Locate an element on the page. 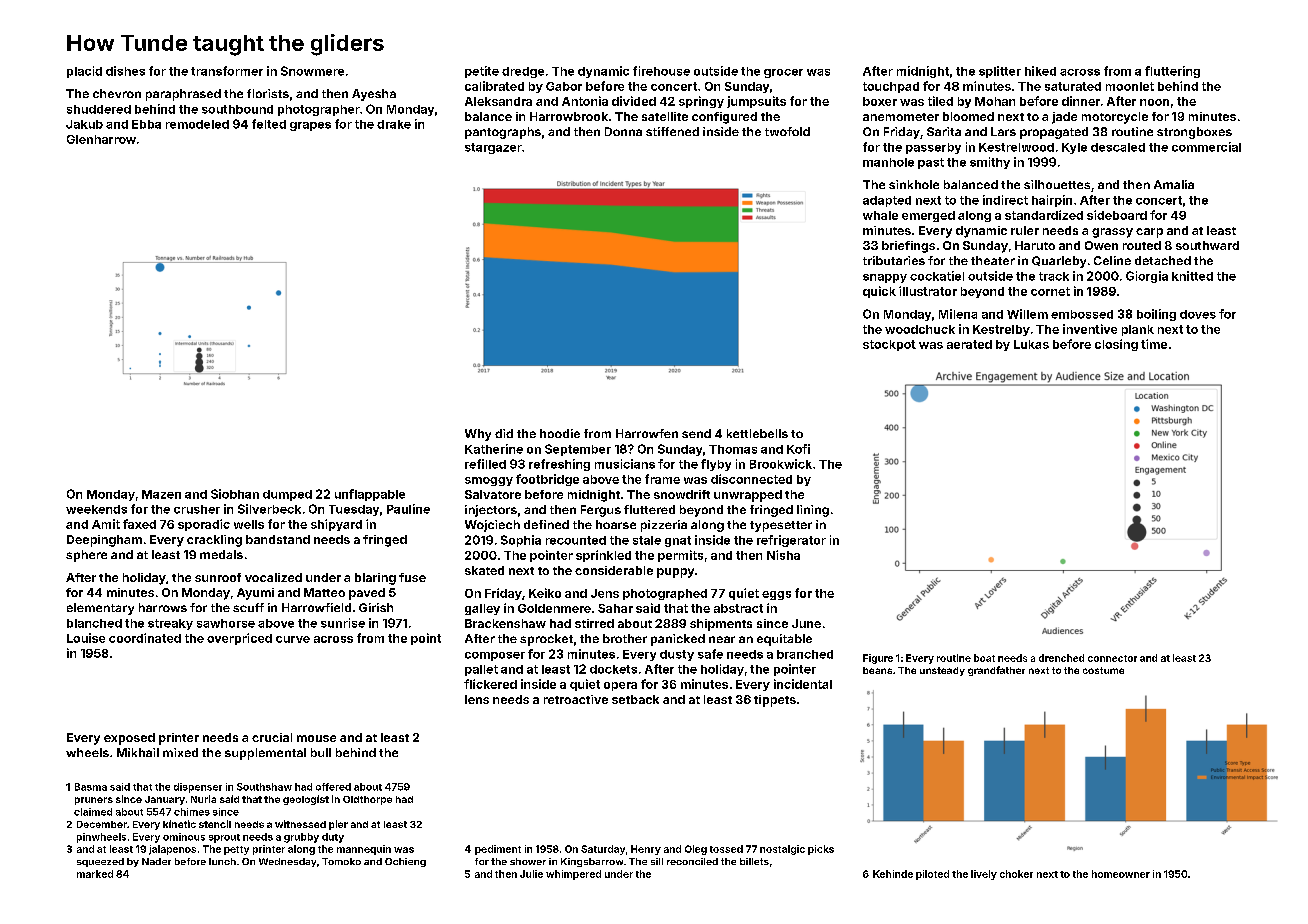  kettlebells is located at coordinates (757, 433).
